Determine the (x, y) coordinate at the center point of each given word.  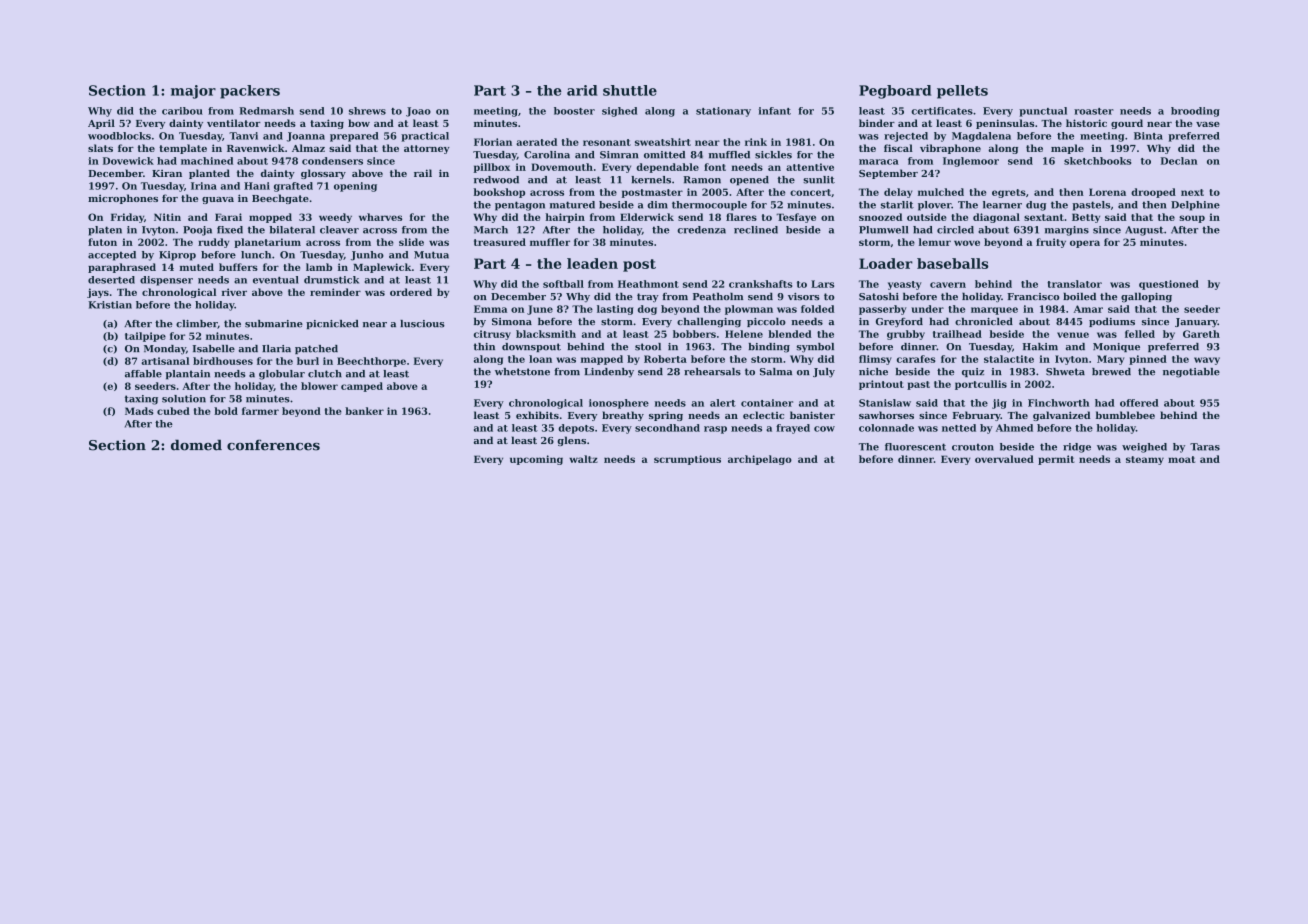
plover (934, 206)
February (977, 416)
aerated (536, 142)
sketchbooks (1097, 161)
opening (355, 187)
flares (741, 217)
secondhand (667, 428)
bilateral (292, 230)
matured (572, 205)
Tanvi (243, 136)
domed (196, 445)
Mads (139, 411)
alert (723, 403)
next (1192, 192)
